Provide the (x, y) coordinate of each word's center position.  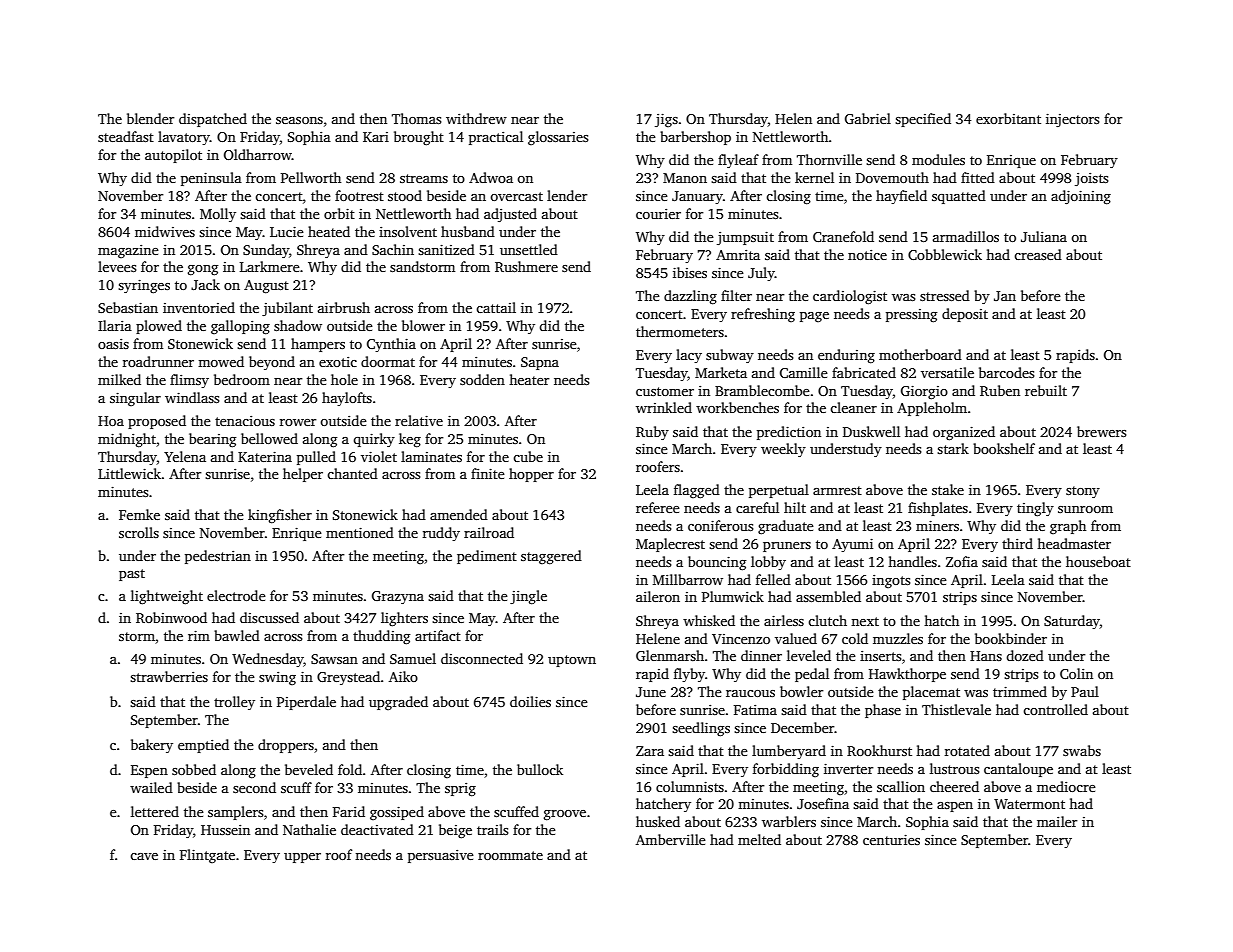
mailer (1057, 821)
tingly (1035, 509)
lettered (155, 811)
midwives (165, 231)
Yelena (185, 456)
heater (529, 379)
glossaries (558, 138)
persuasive (441, 856)
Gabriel (868, 118)
